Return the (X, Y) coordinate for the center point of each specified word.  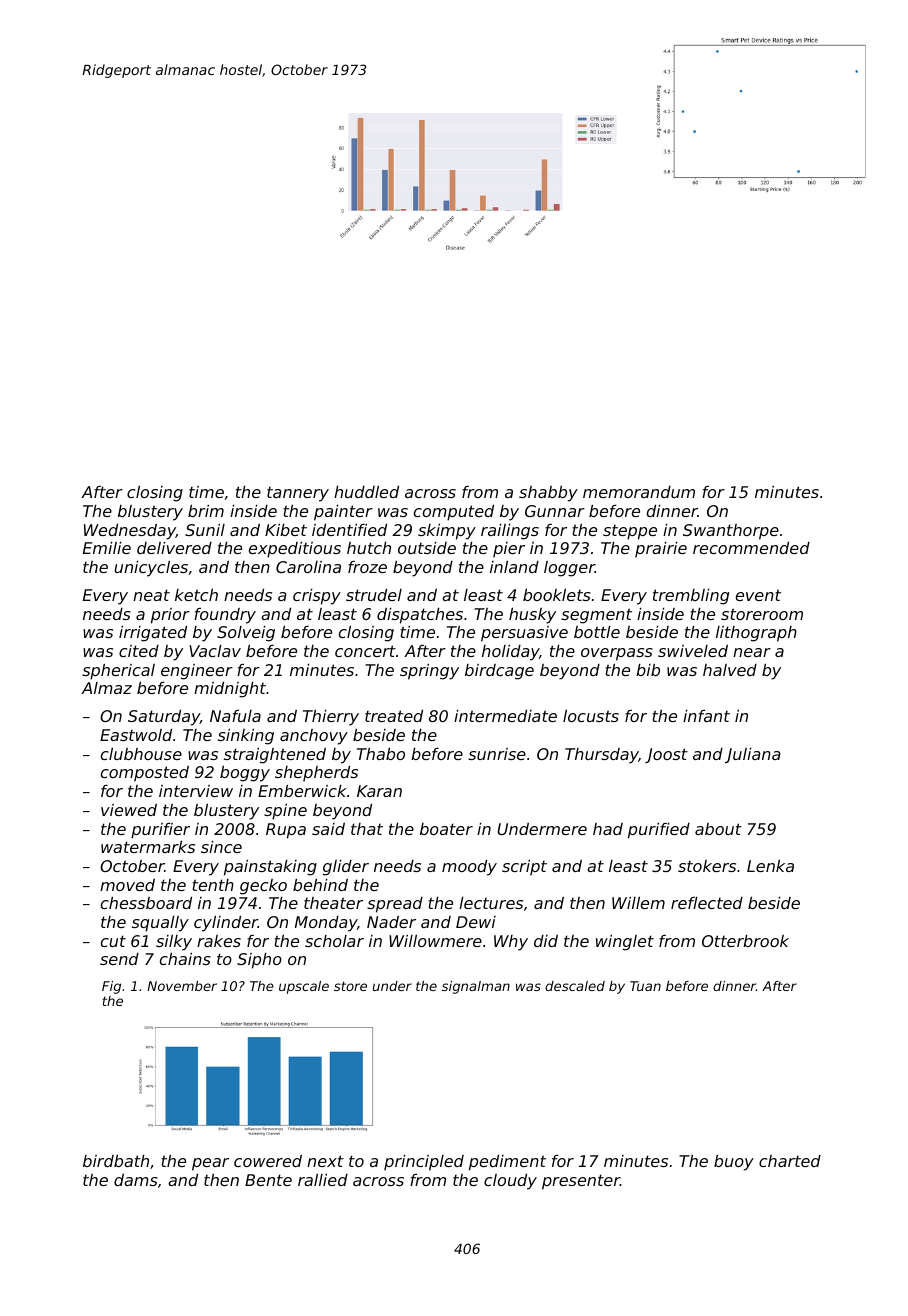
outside (427, 548)
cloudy (510, 1182)
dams (136, 1180)
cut (113, 941)
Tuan (645, 986)
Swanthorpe (731, 532)
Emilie (107, 548)
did (546, 941)
